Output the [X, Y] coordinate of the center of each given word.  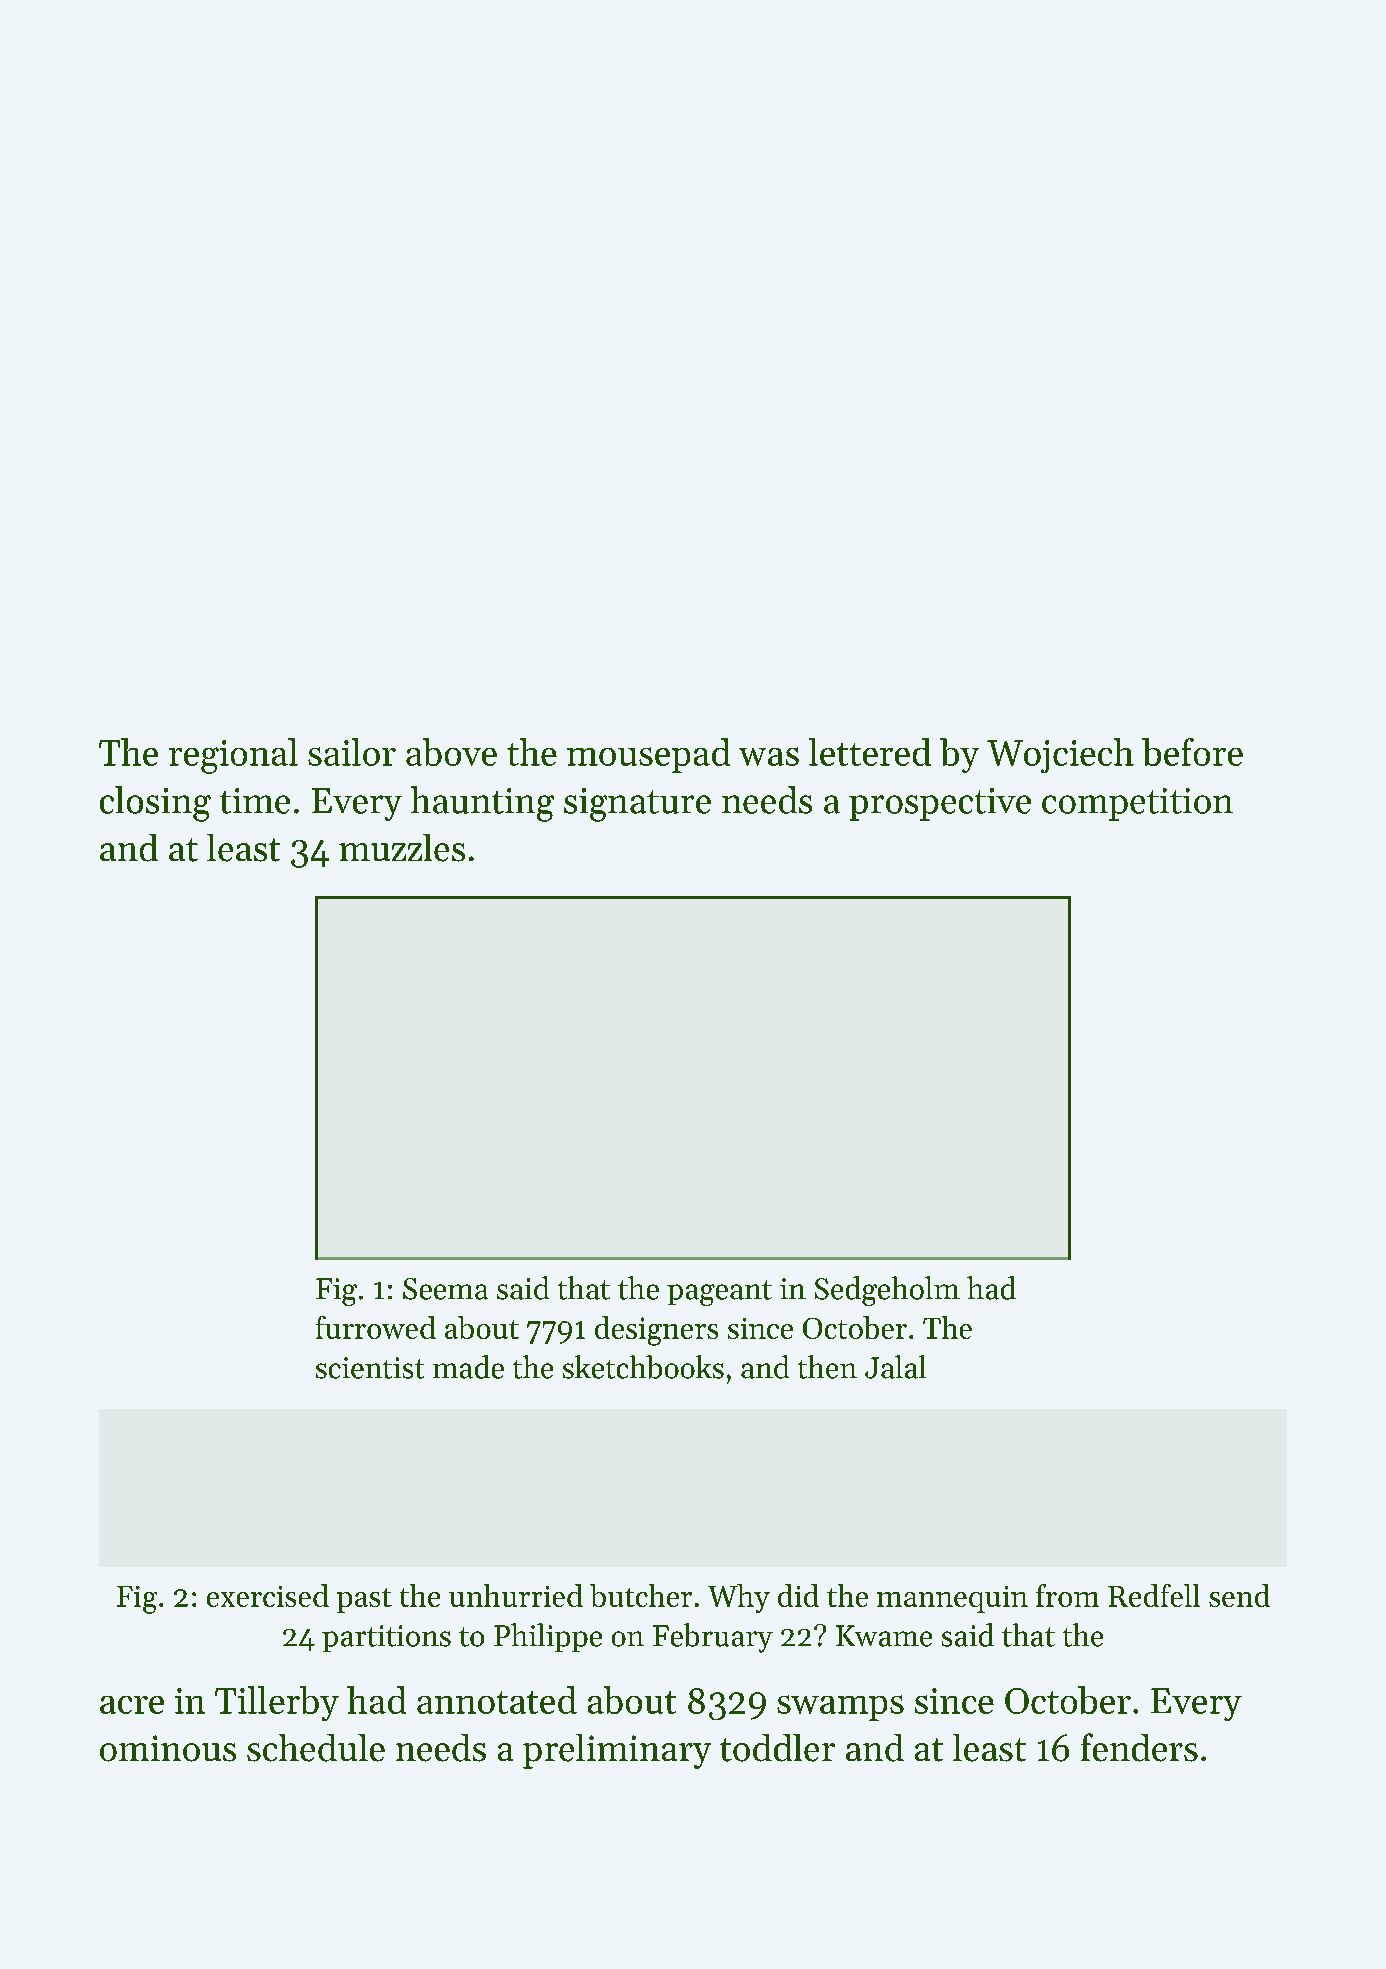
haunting [482, 804]
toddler [777, 1748]
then [827, 1367]
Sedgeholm [887, 1291]
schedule [316, 1748]
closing [155, 804]
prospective [940, 804]
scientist [370, 1368]
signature [637, 805]
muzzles [402, 848]
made [468, 1367]
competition [1137, 804]
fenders [1139, 1747]
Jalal [895, 1367]
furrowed [376, 1327]
